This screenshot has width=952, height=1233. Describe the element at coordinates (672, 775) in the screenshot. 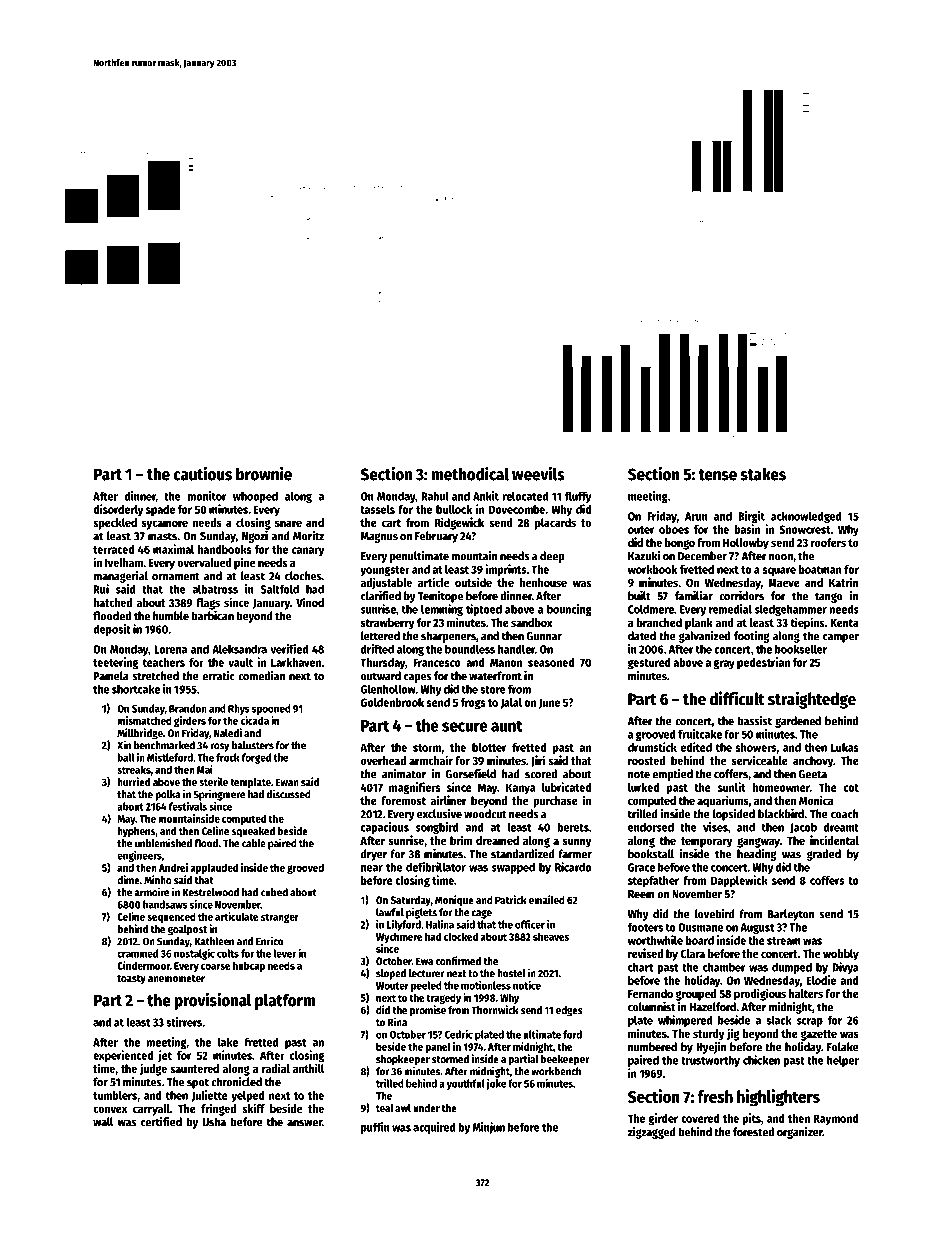

I see `emptied` at that location.
